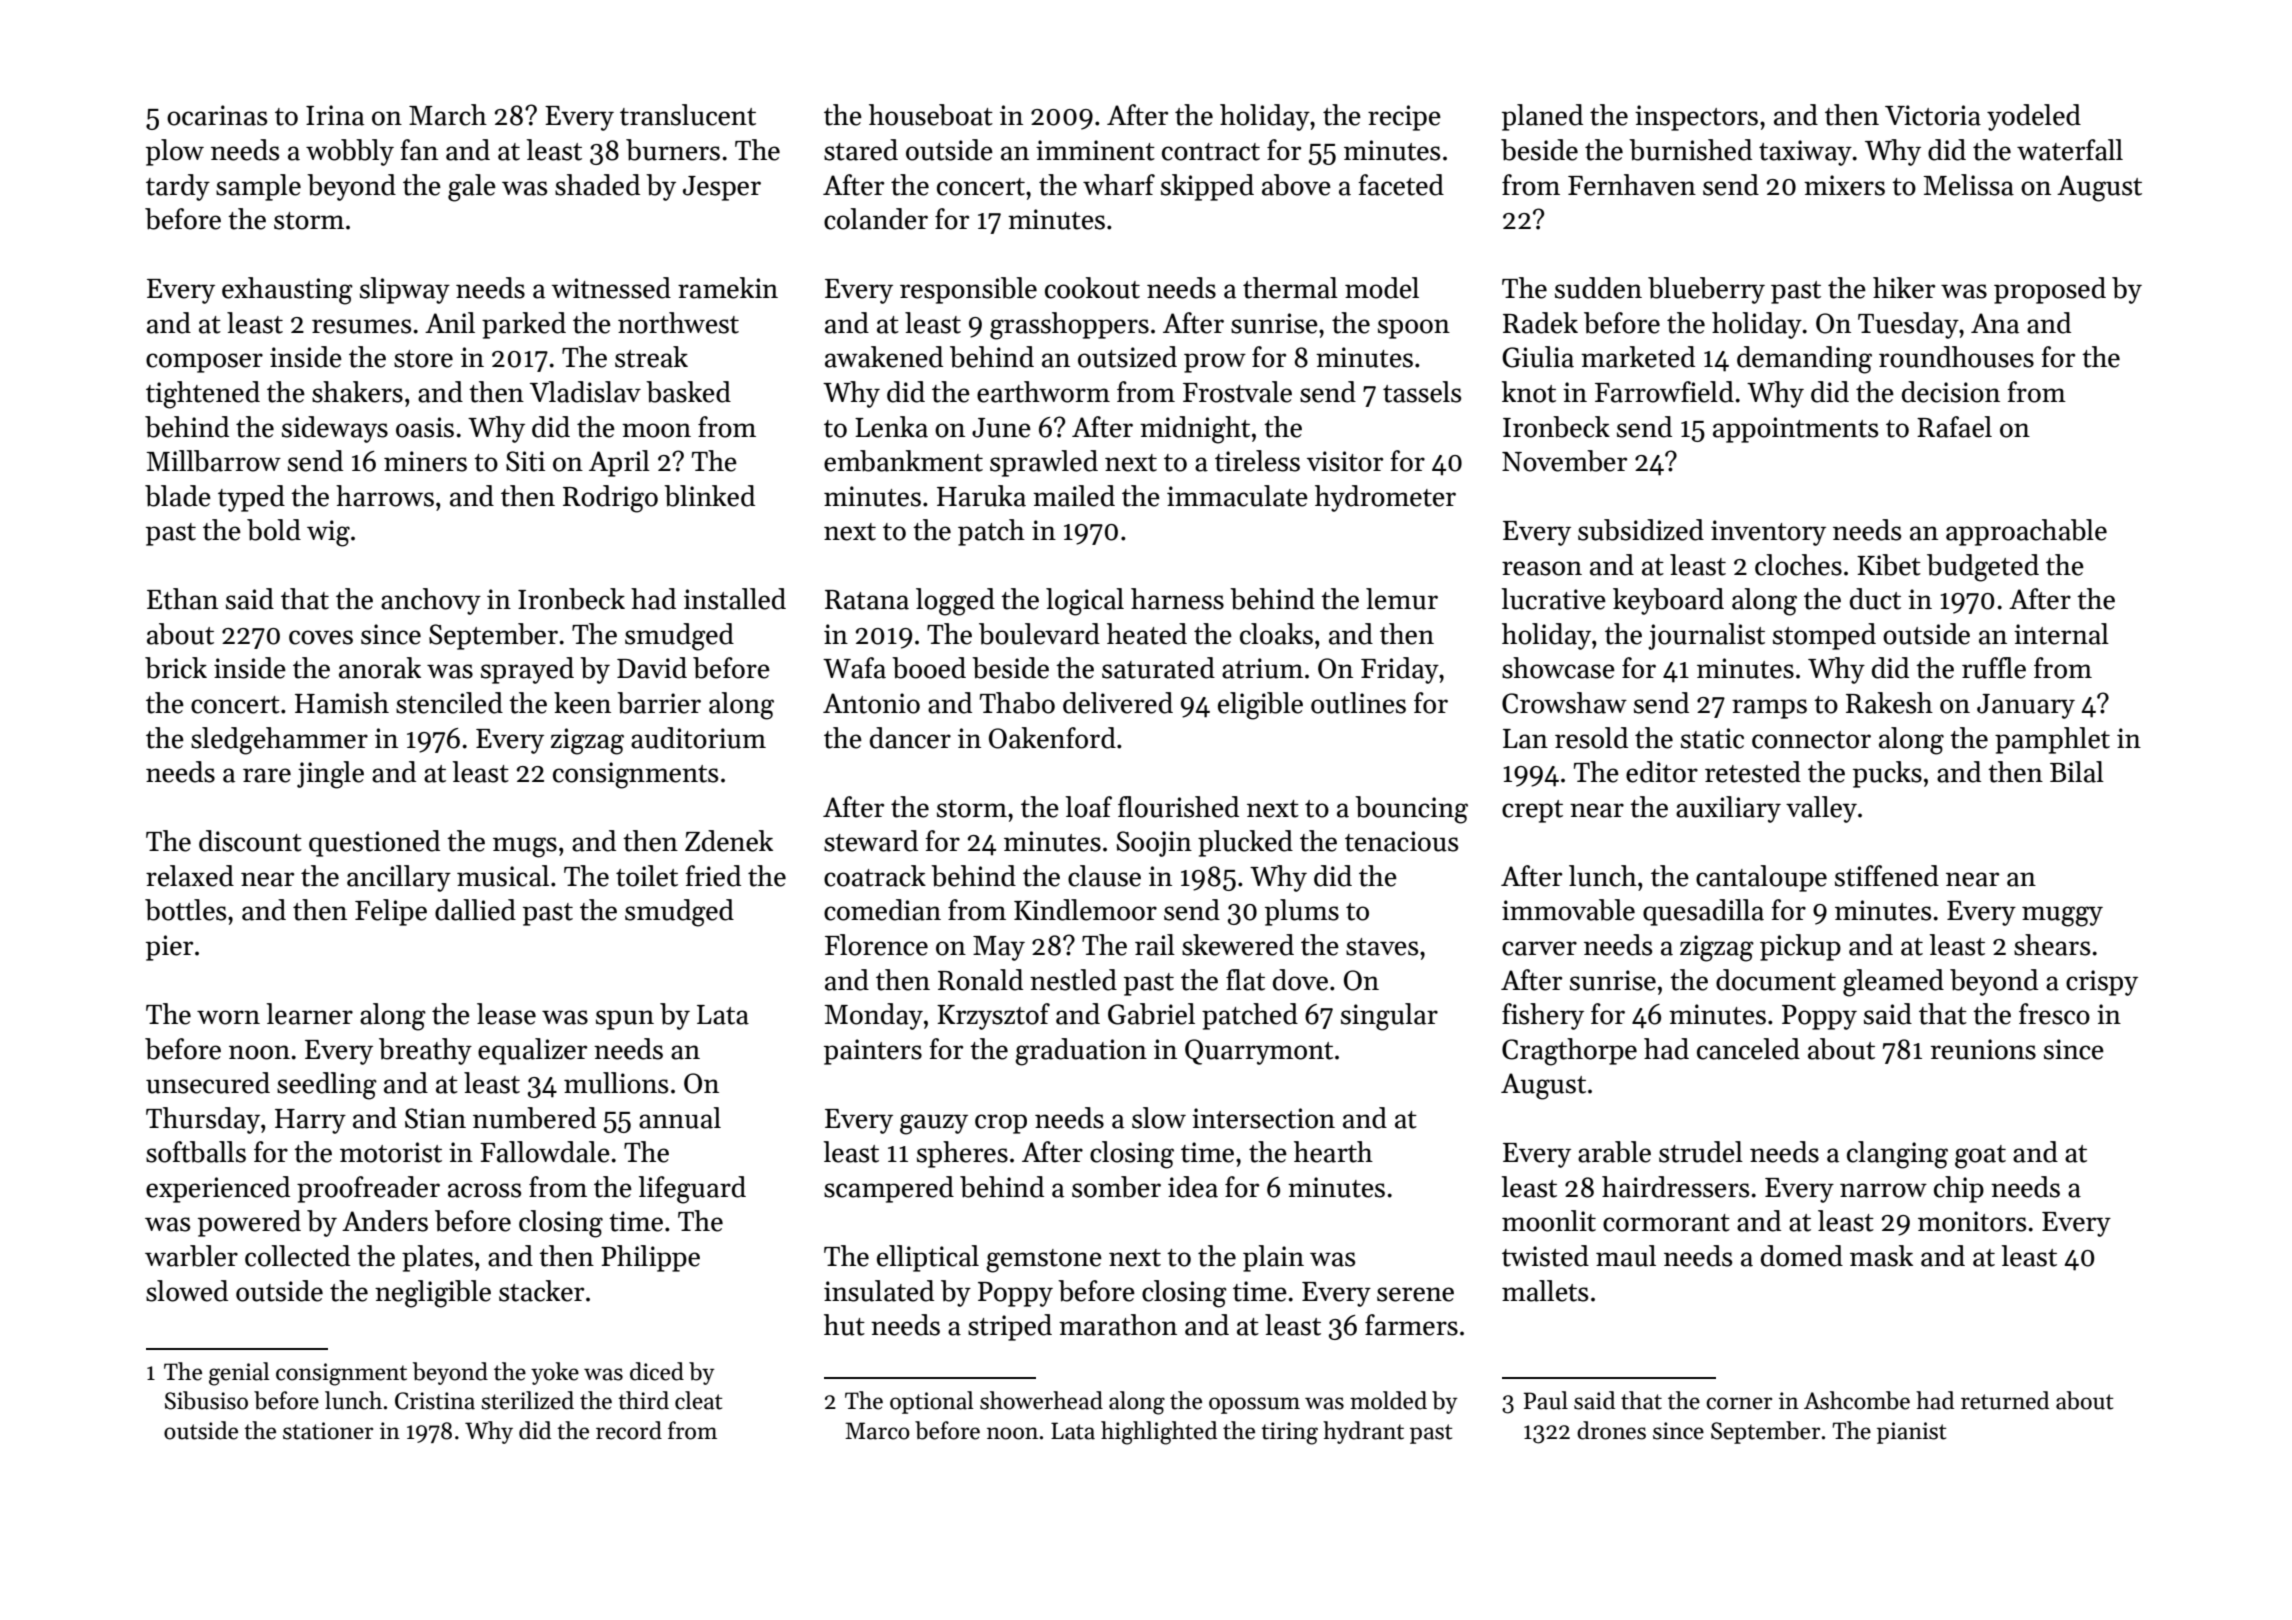 This page has width=2292, height=1620. Describe the element at coordinates (328, 1431) in the page. I see `stationer` at that location.
